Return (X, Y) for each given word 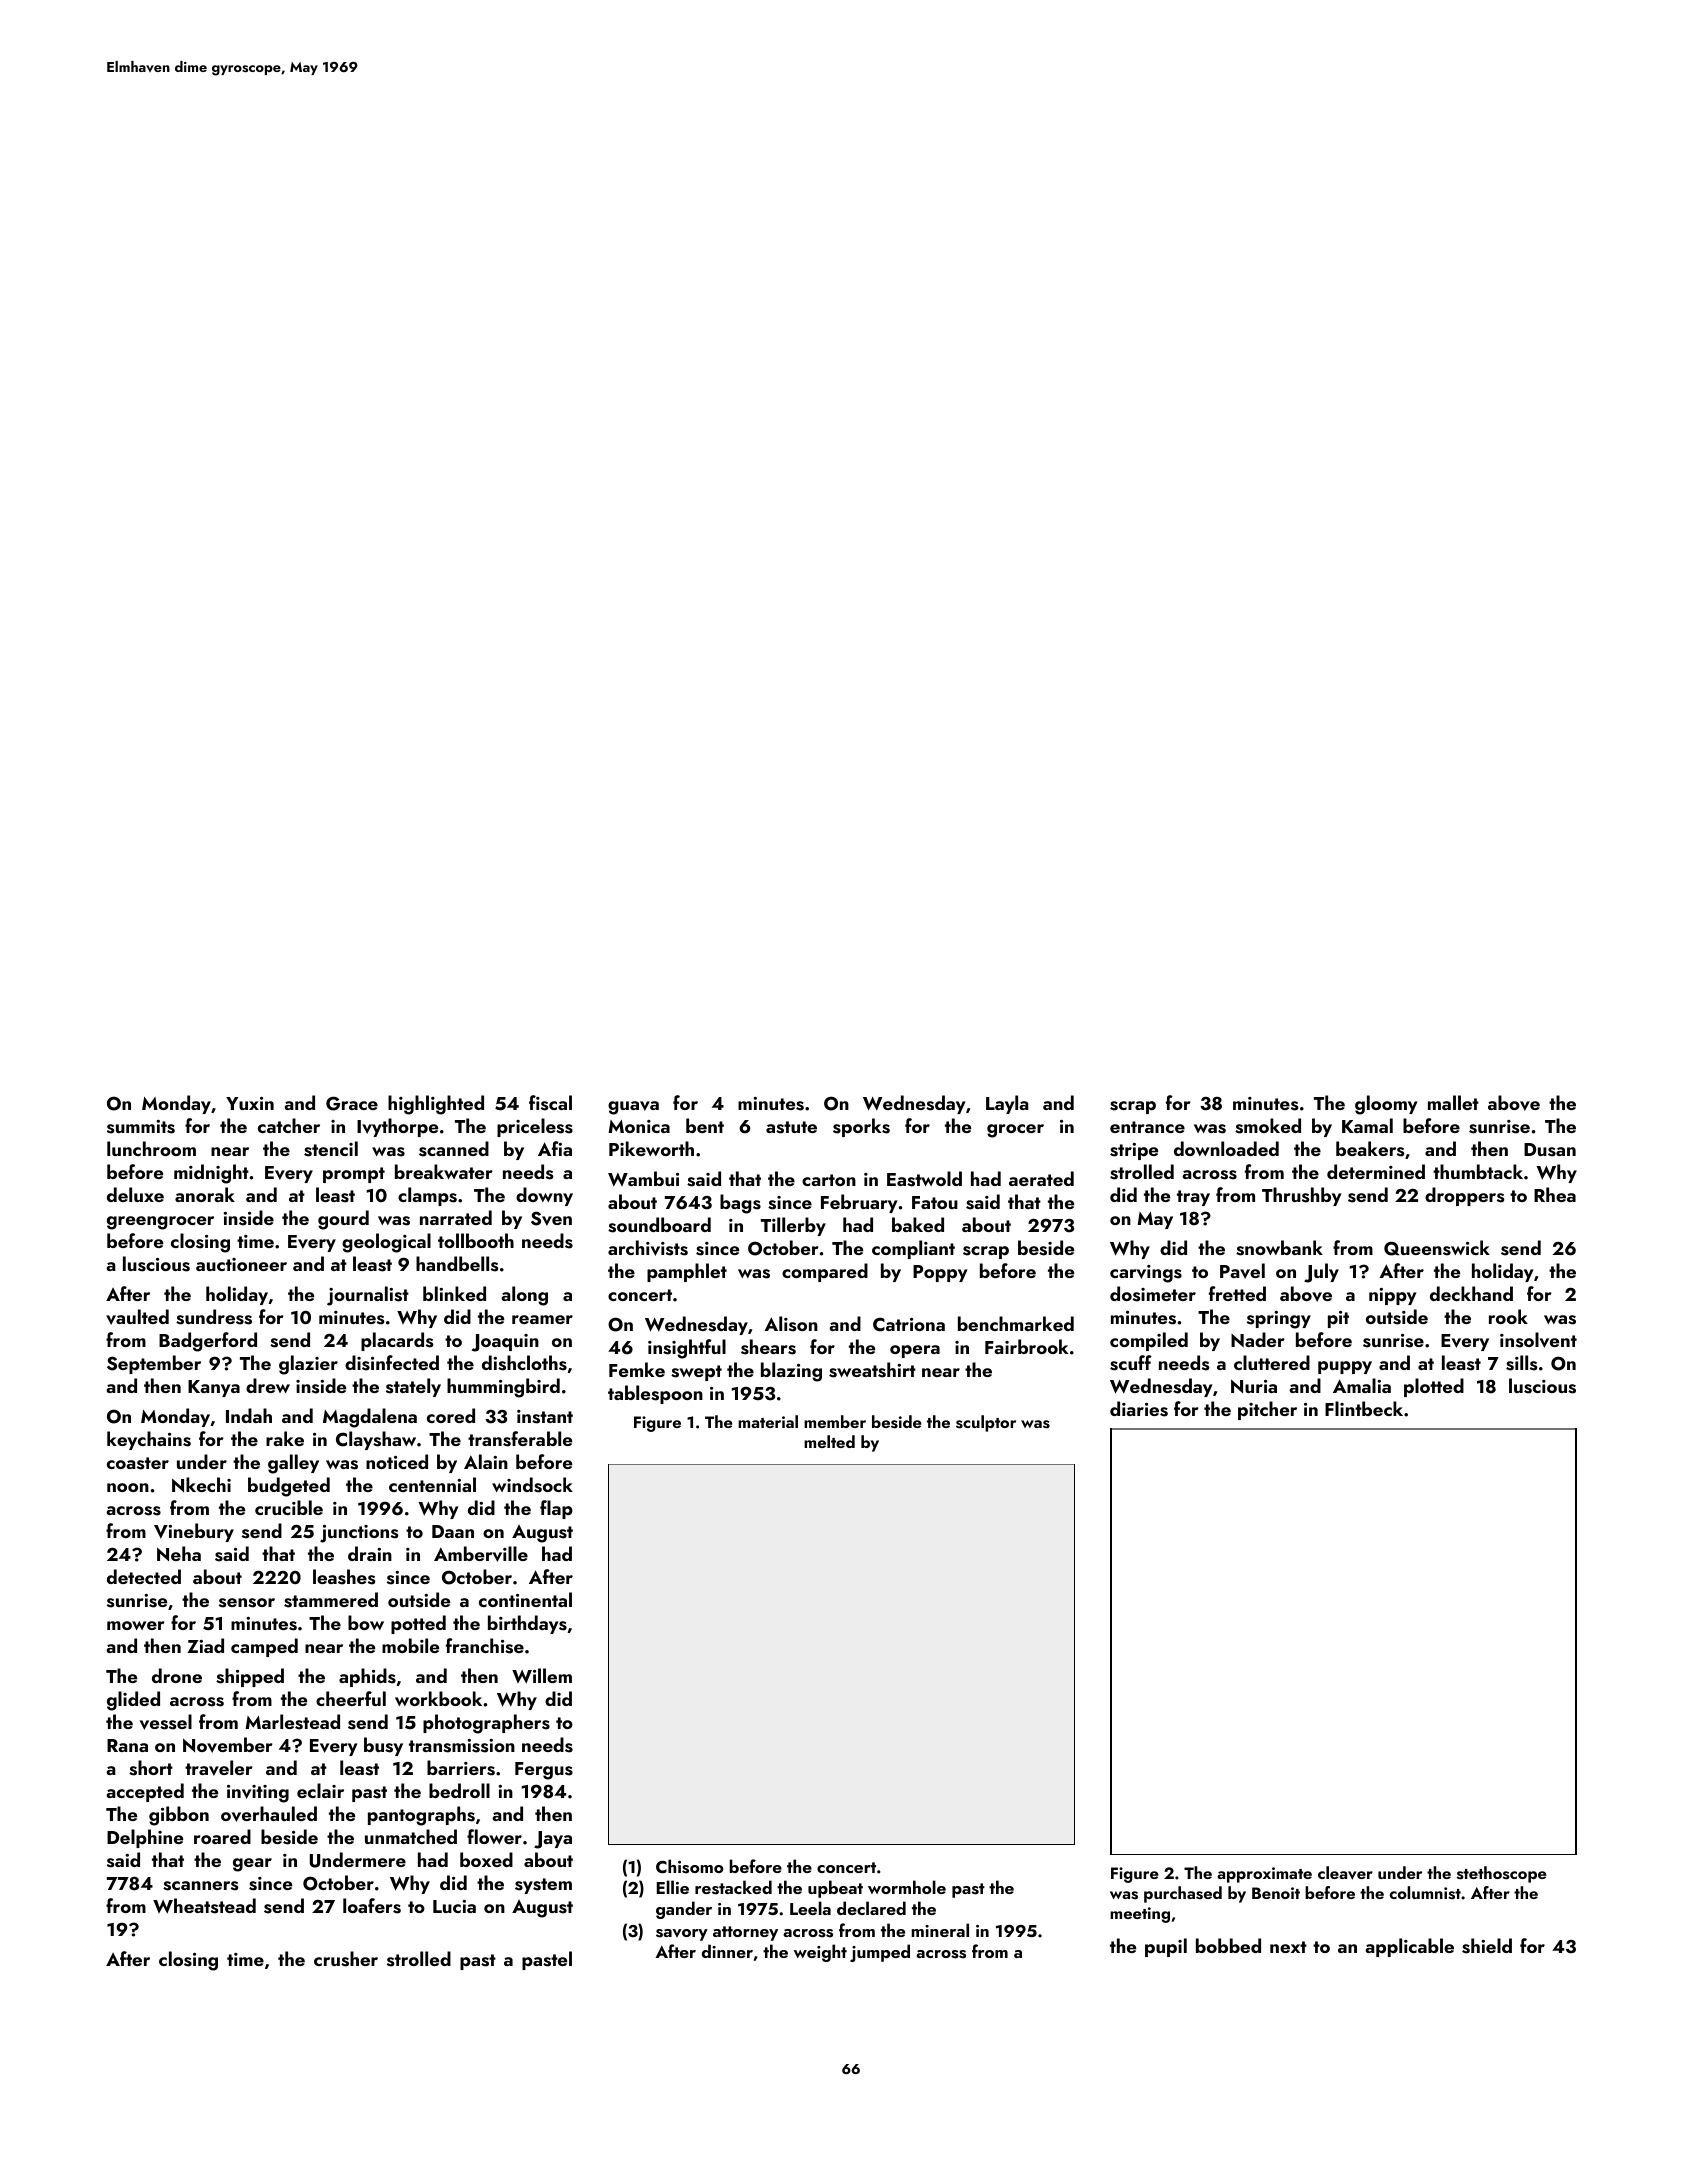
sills (1521, 1363)
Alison (791, 1324)
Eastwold (924, 1179)
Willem (542, 1676)
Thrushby (1301, 1196)
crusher (346, 1959)
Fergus (544, 1771)
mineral (940, 1930)
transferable (520, 1439)
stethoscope (1502, 1874)
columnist (1425, 1893)
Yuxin (250, 1103)
